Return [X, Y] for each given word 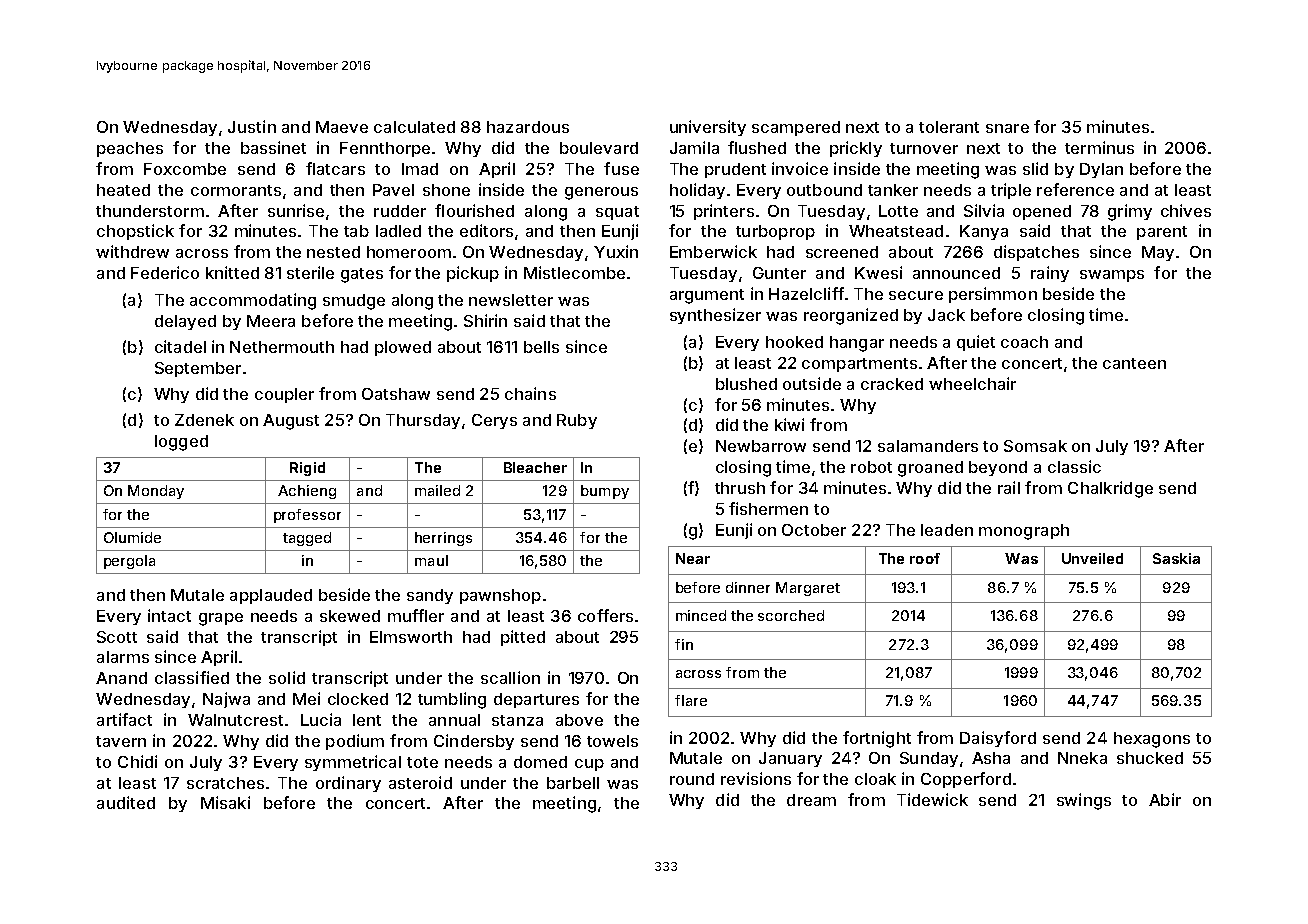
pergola [129, 562]
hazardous [528, 127]
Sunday [929, 759]
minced [701, 615]
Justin [252, 126]
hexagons [1152, 740]
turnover [924, 148]
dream [811, 800]
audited [126, 802]
